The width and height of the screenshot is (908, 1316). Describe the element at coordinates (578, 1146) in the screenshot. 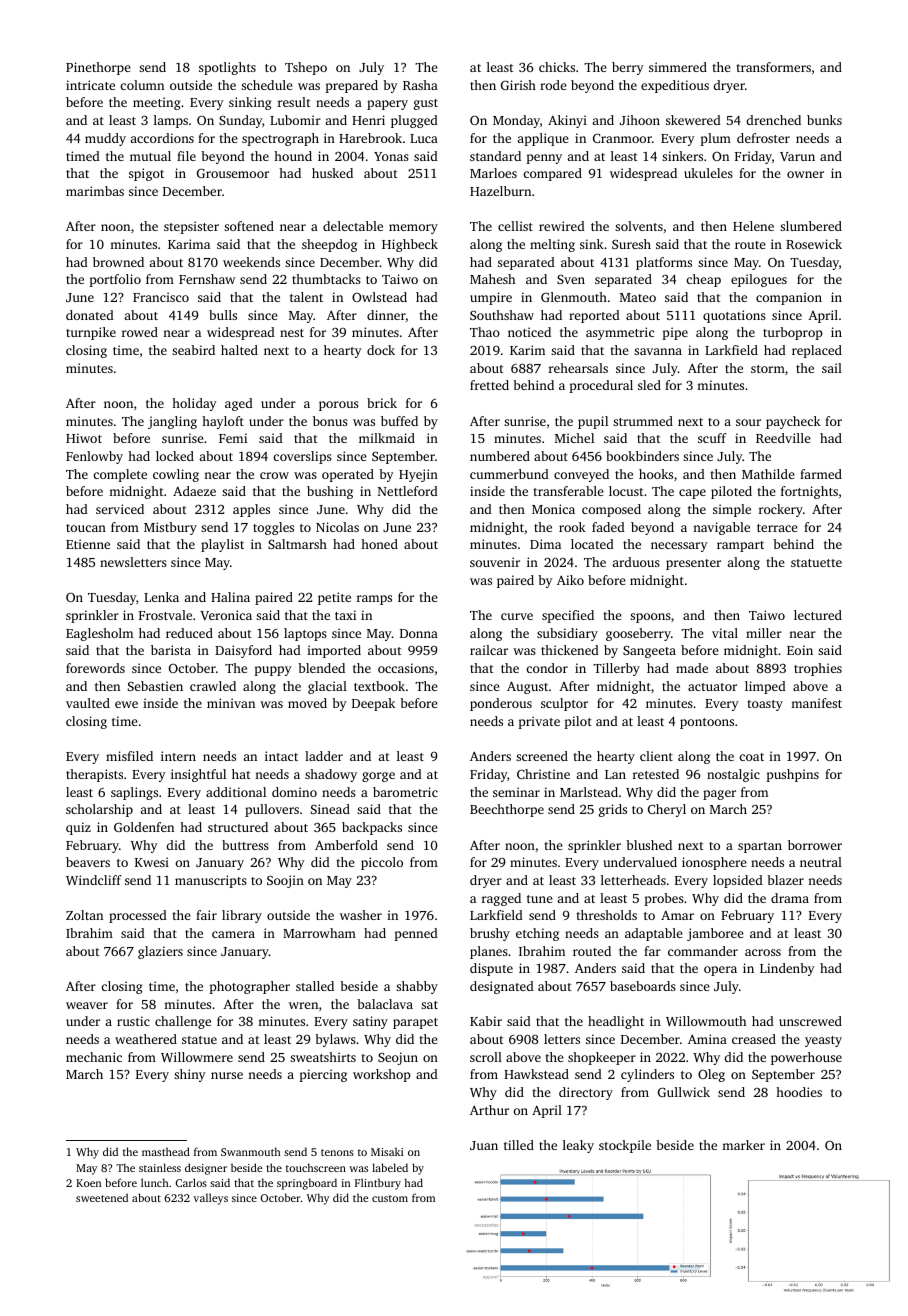

I see `leaky` at that location.
